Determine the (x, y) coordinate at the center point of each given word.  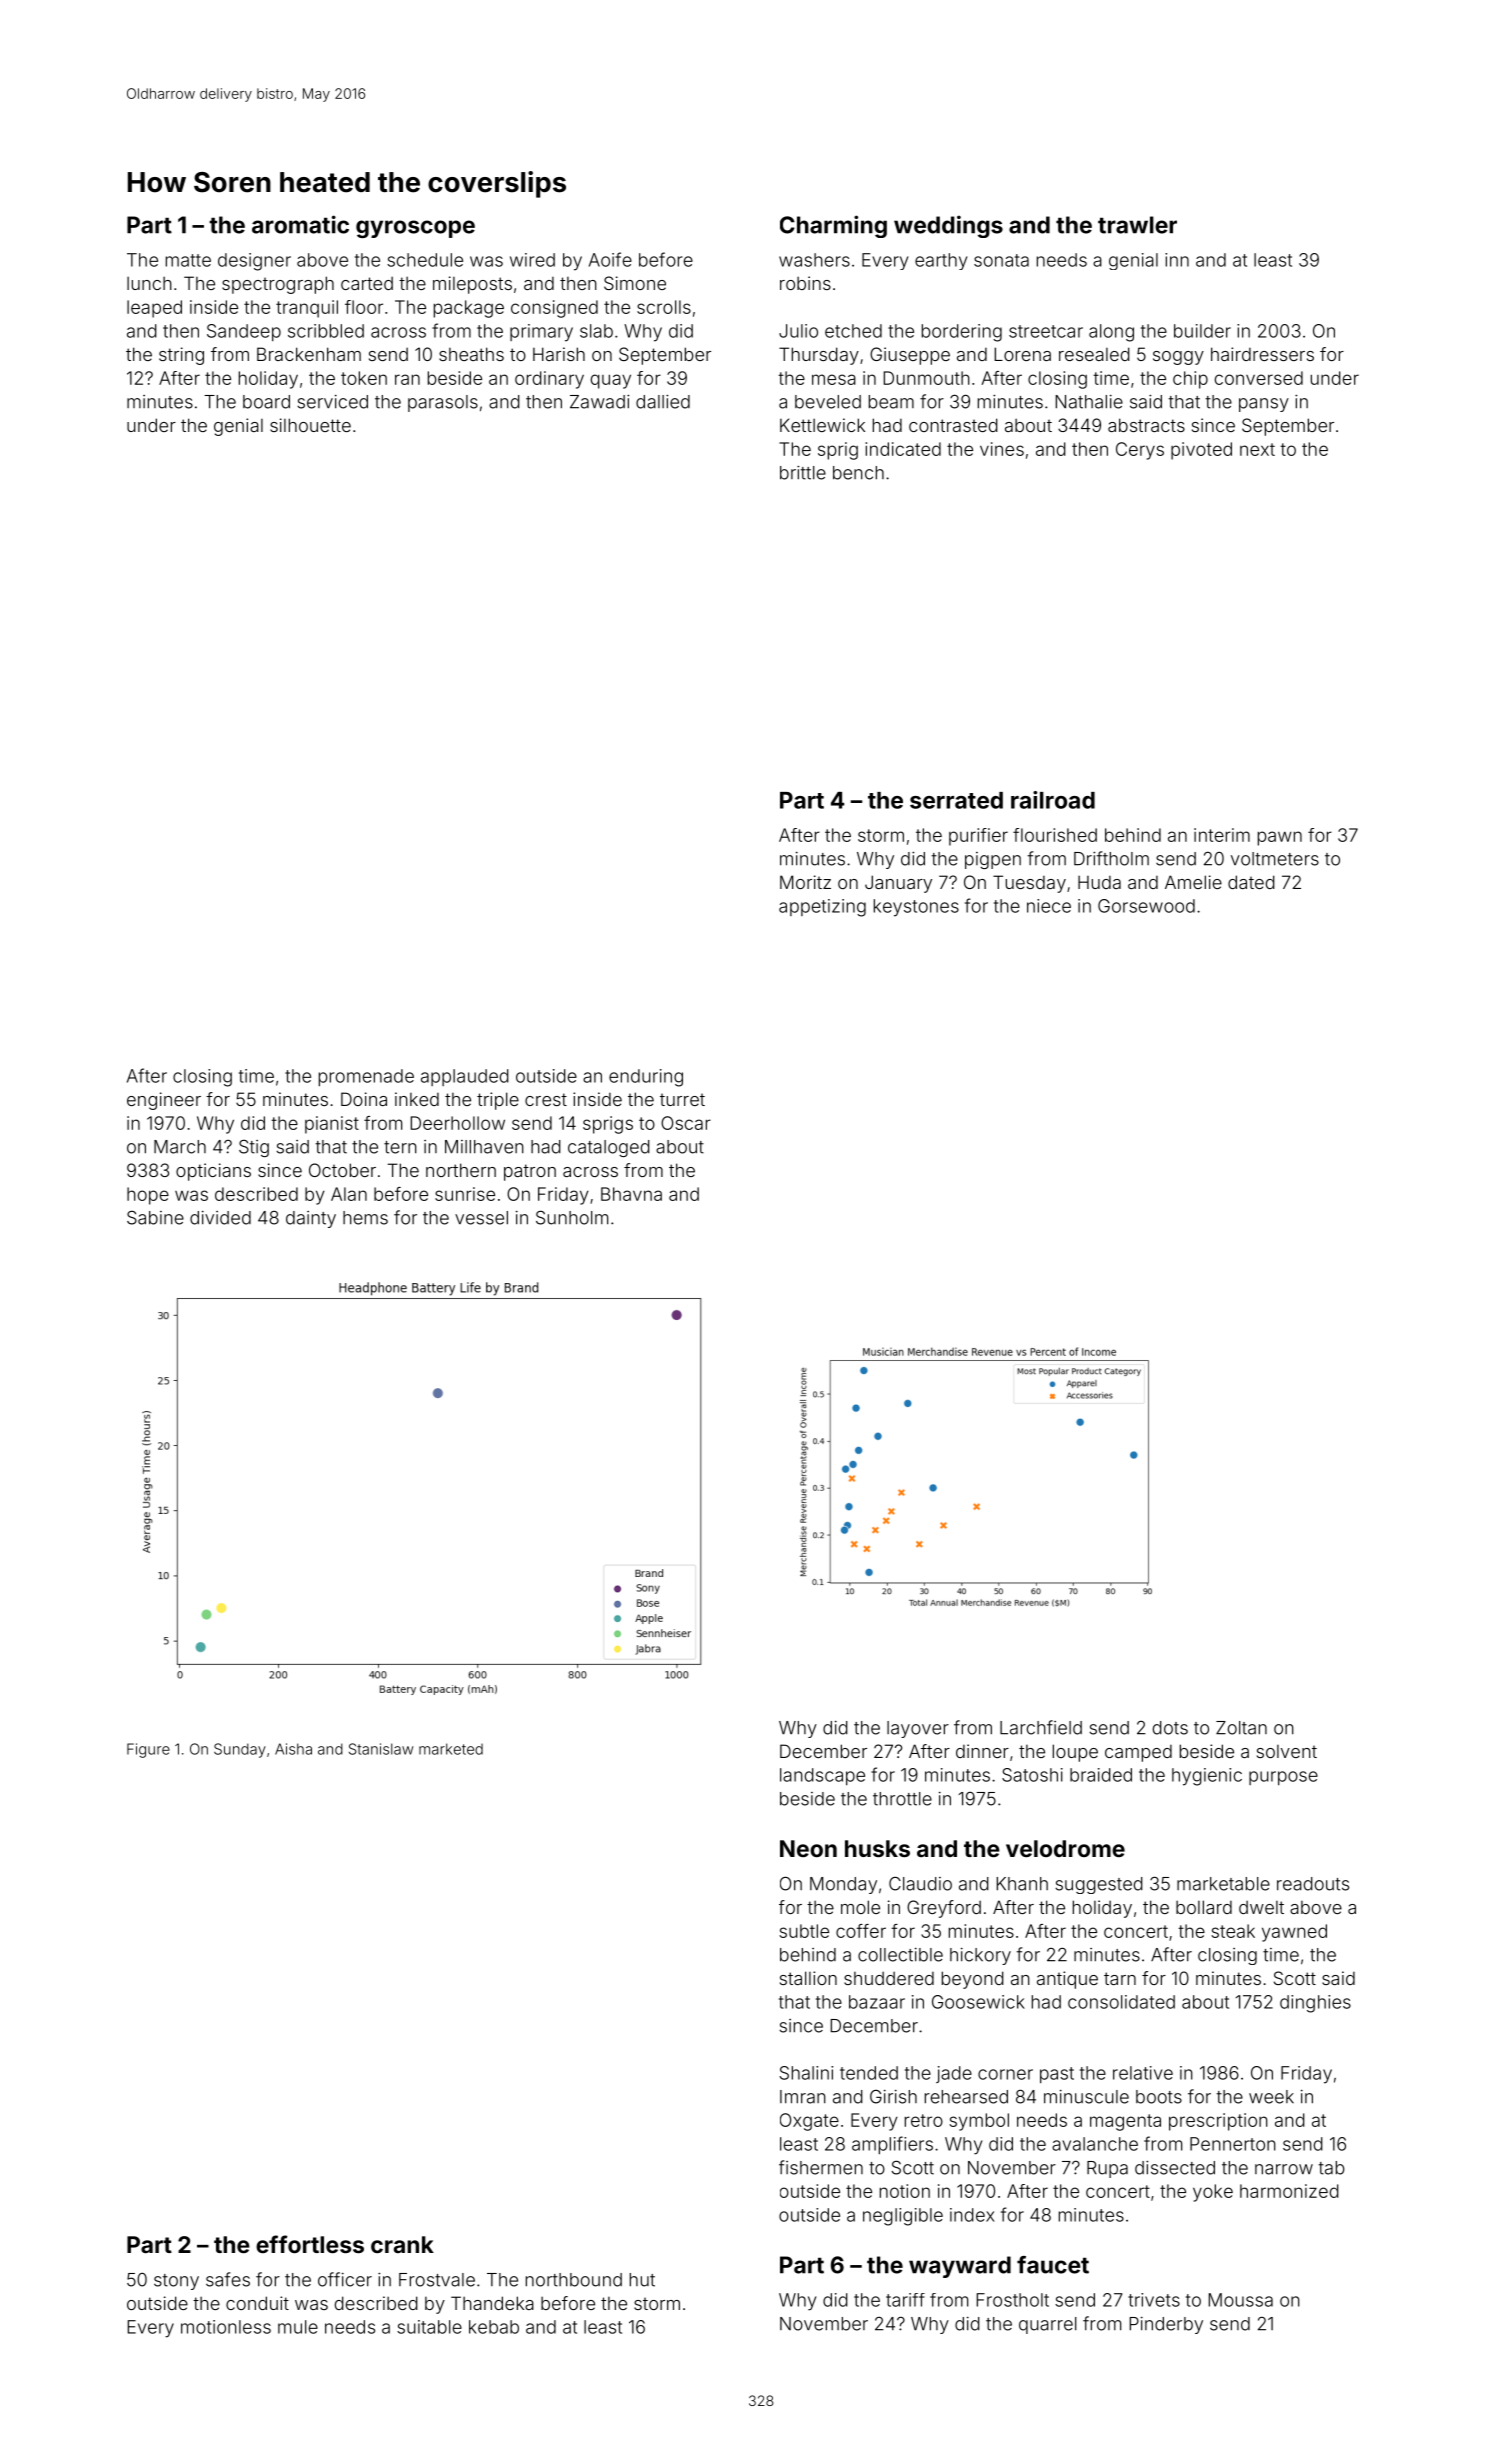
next (1257, 449)
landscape (822, 1776)
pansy (1264, 405)
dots (1170, 1728)
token (364, 378)
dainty (311, 1219)
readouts (1313, 1884)
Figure (148, 1750)
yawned (1294, 1933)
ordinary (549, 380)
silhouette (310, 425)
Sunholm (572, 1217)
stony (176, 2282)
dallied (663, 402)
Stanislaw (381, 1749)
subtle (804, 1931)
